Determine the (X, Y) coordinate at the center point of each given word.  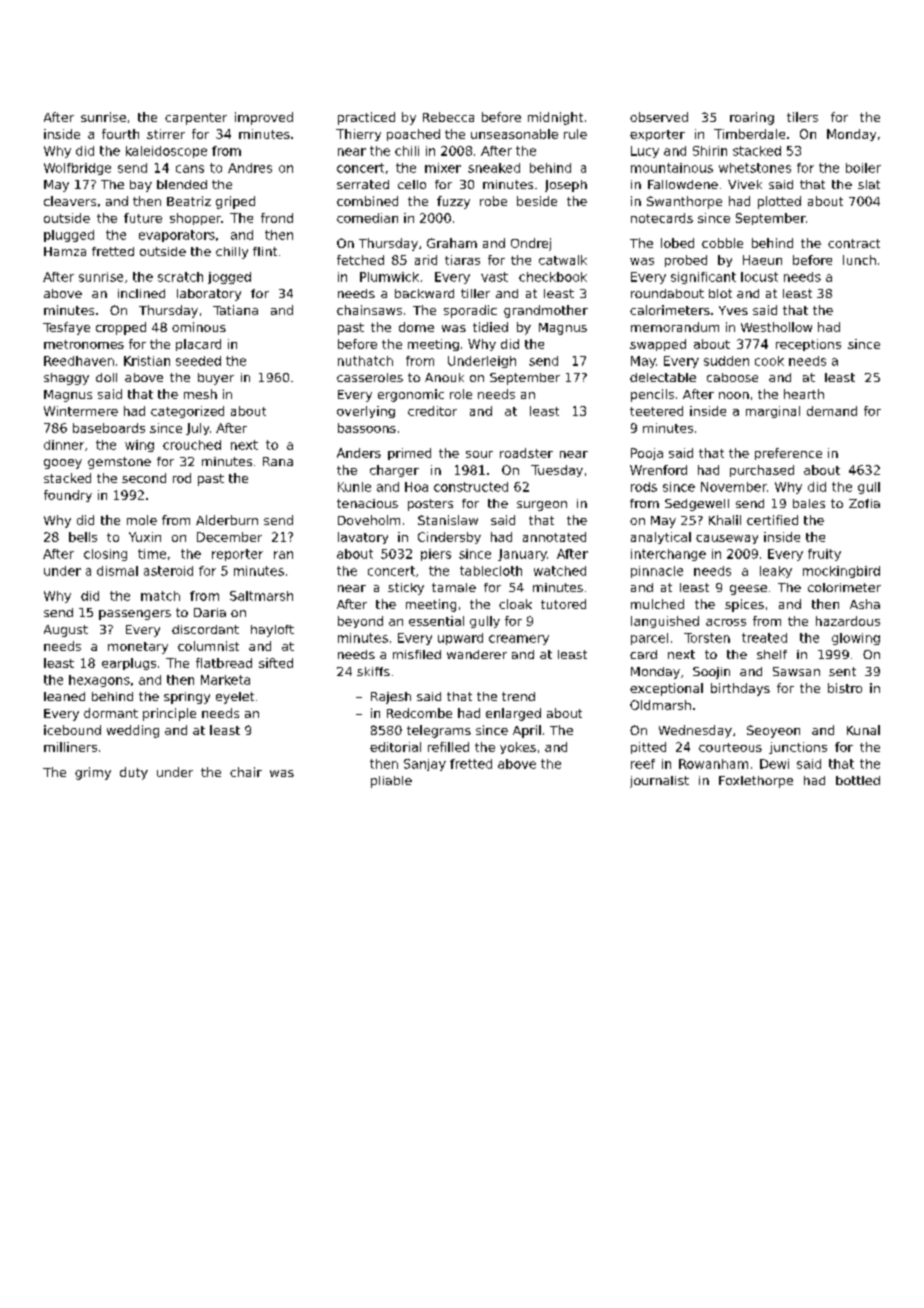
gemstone (119, 463)
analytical (661, 538)
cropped (121, 328)
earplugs (129, 664)
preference (788, 454)
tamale (454, 587)
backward (424, 293)
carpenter (196, 119)
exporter (657, 135)
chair (246, 772)
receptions (808, 345)
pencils (652, 395)
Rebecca (448, 117)
